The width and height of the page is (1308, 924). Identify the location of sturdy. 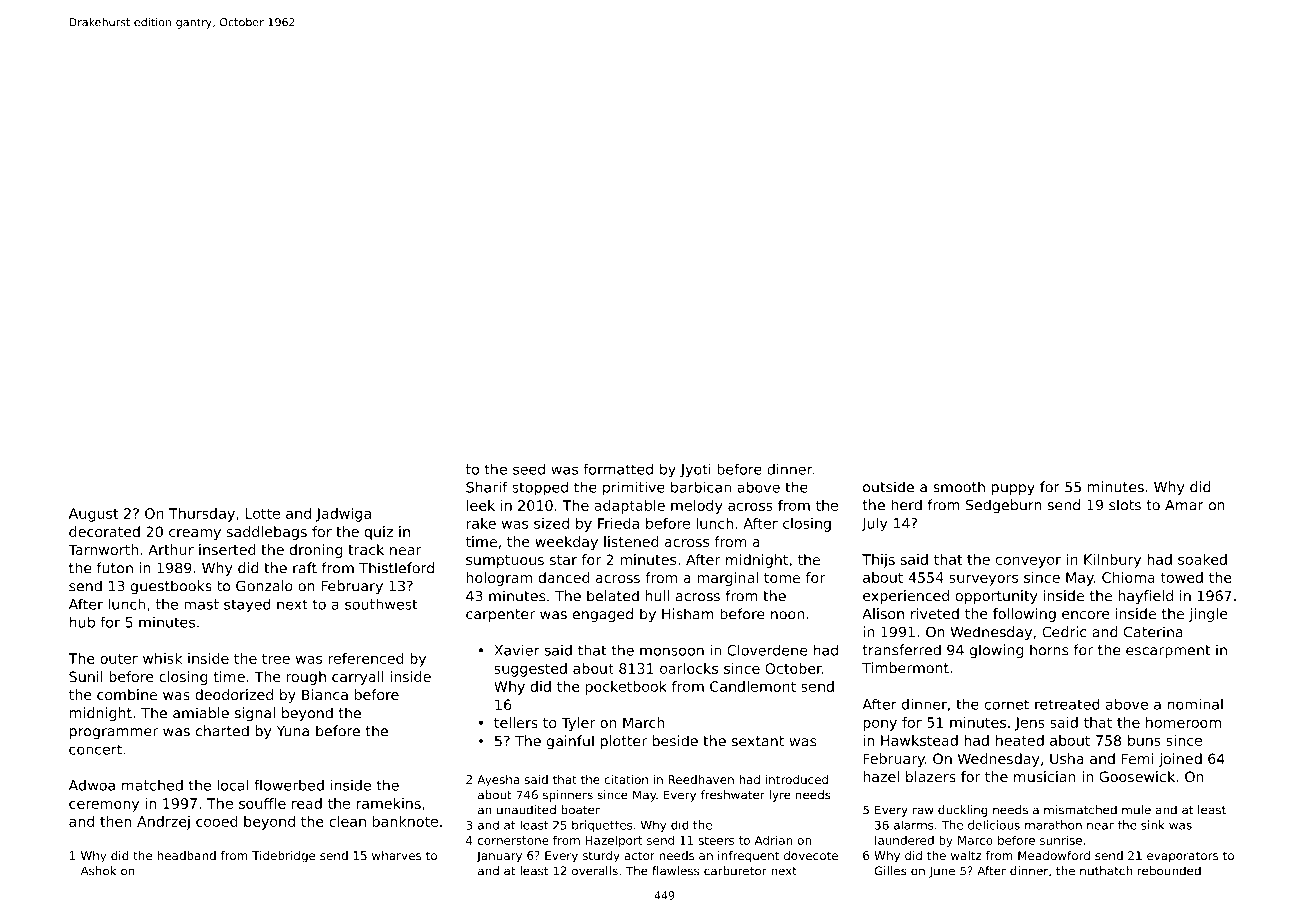
(601, 857).
